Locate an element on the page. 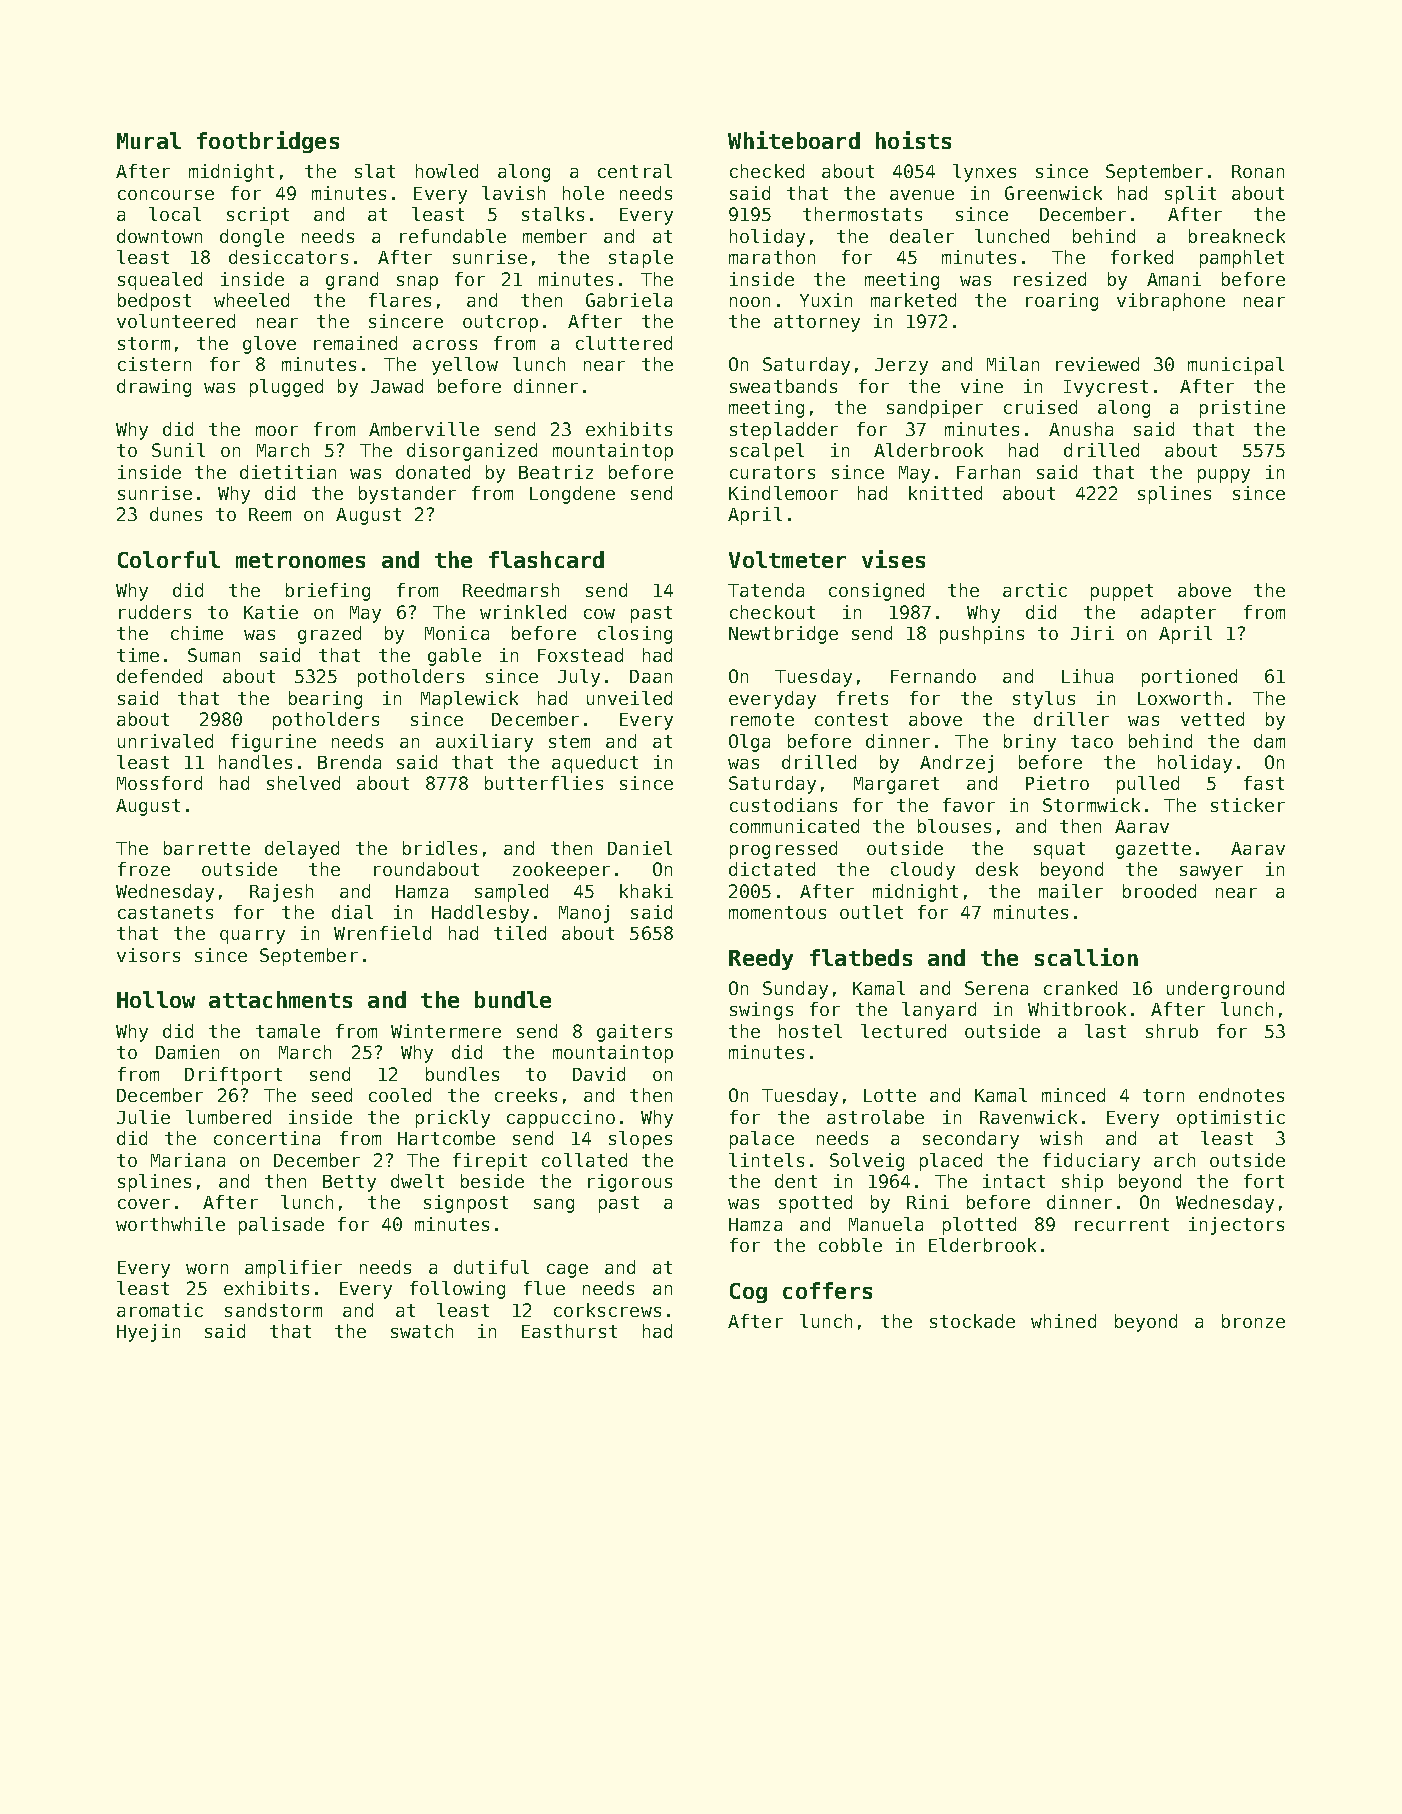  pulled is located at coordinates (1148, 785).
